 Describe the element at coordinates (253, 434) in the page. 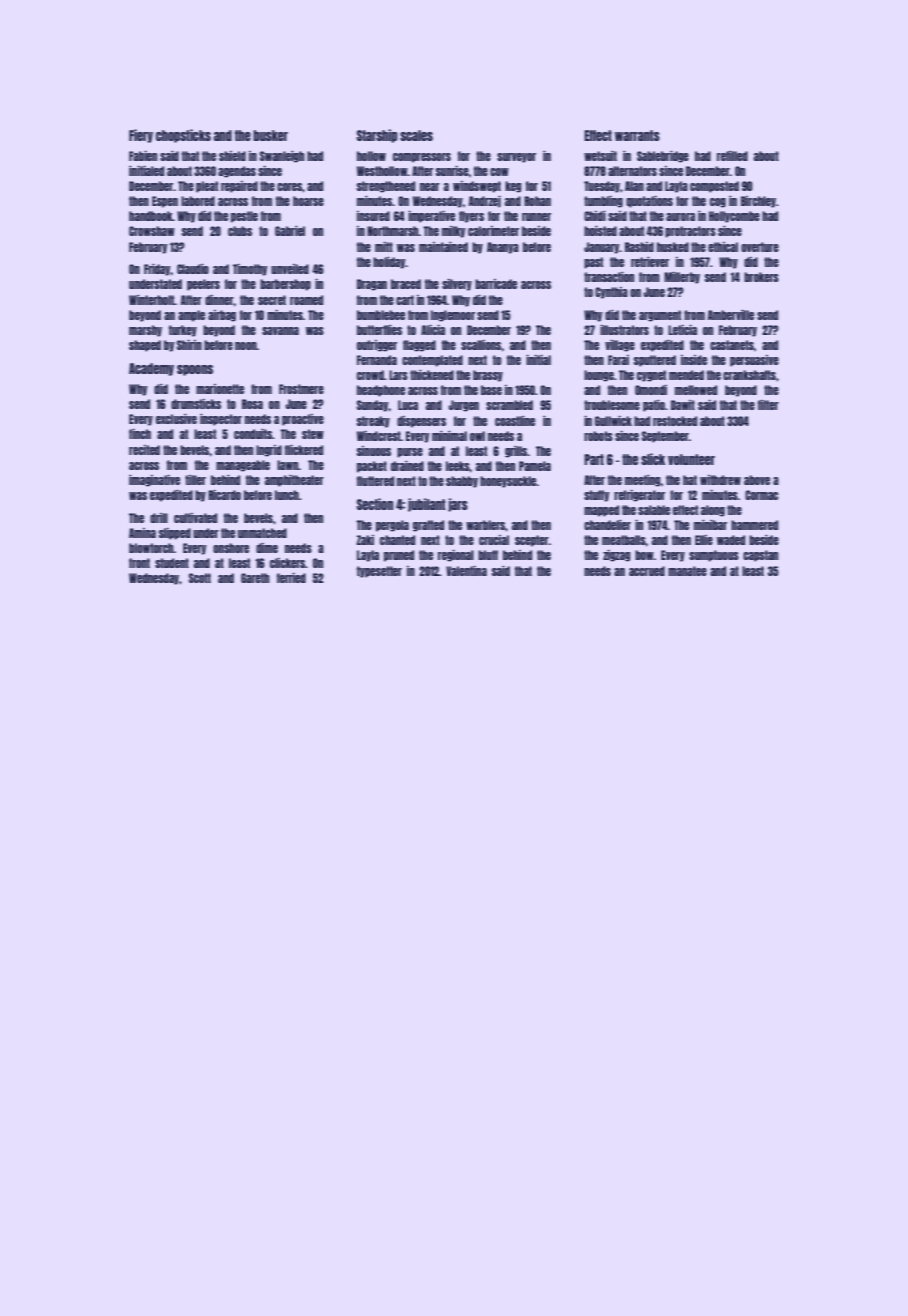

I see `conduits` at that location.
